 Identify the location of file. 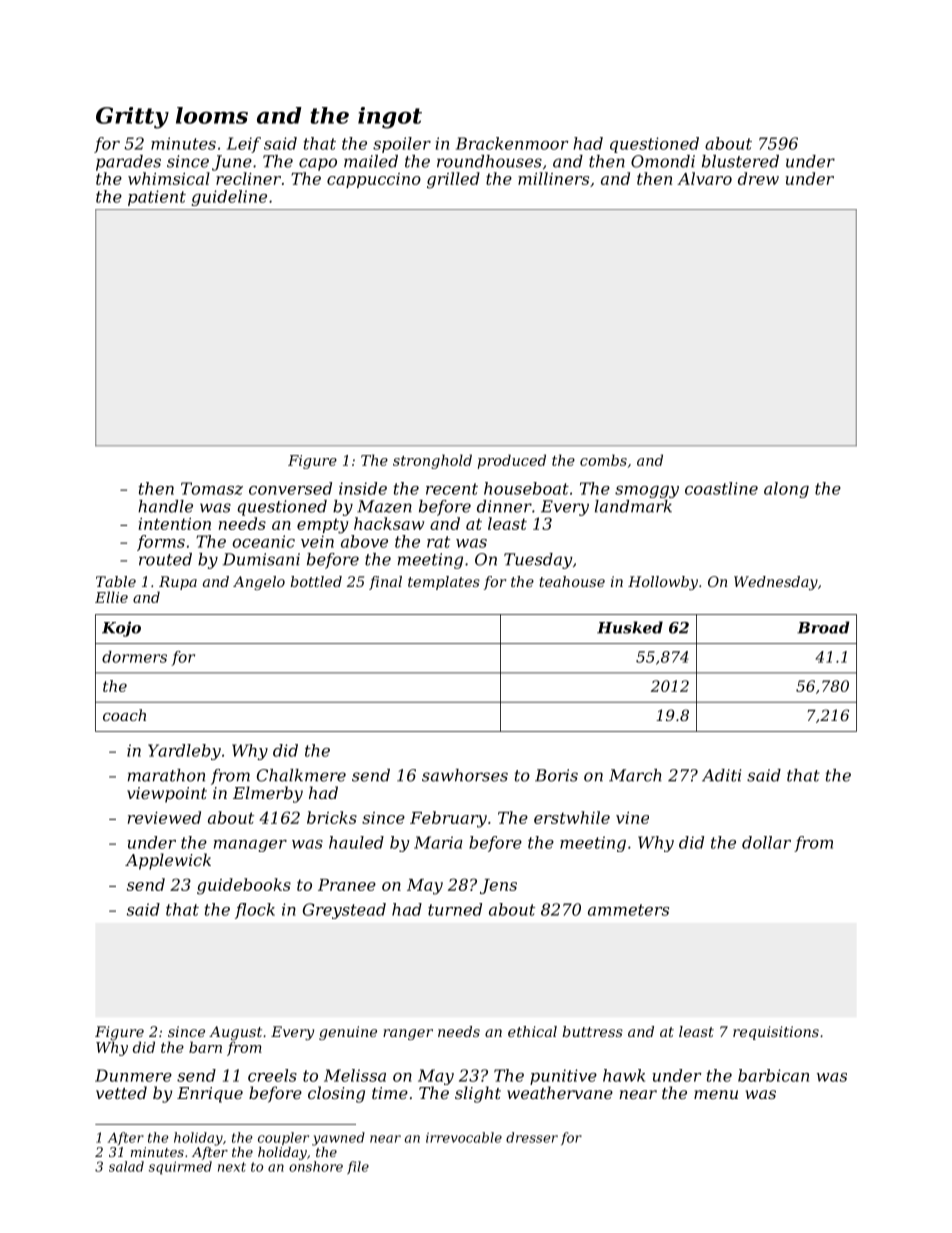
(358, 1167).
